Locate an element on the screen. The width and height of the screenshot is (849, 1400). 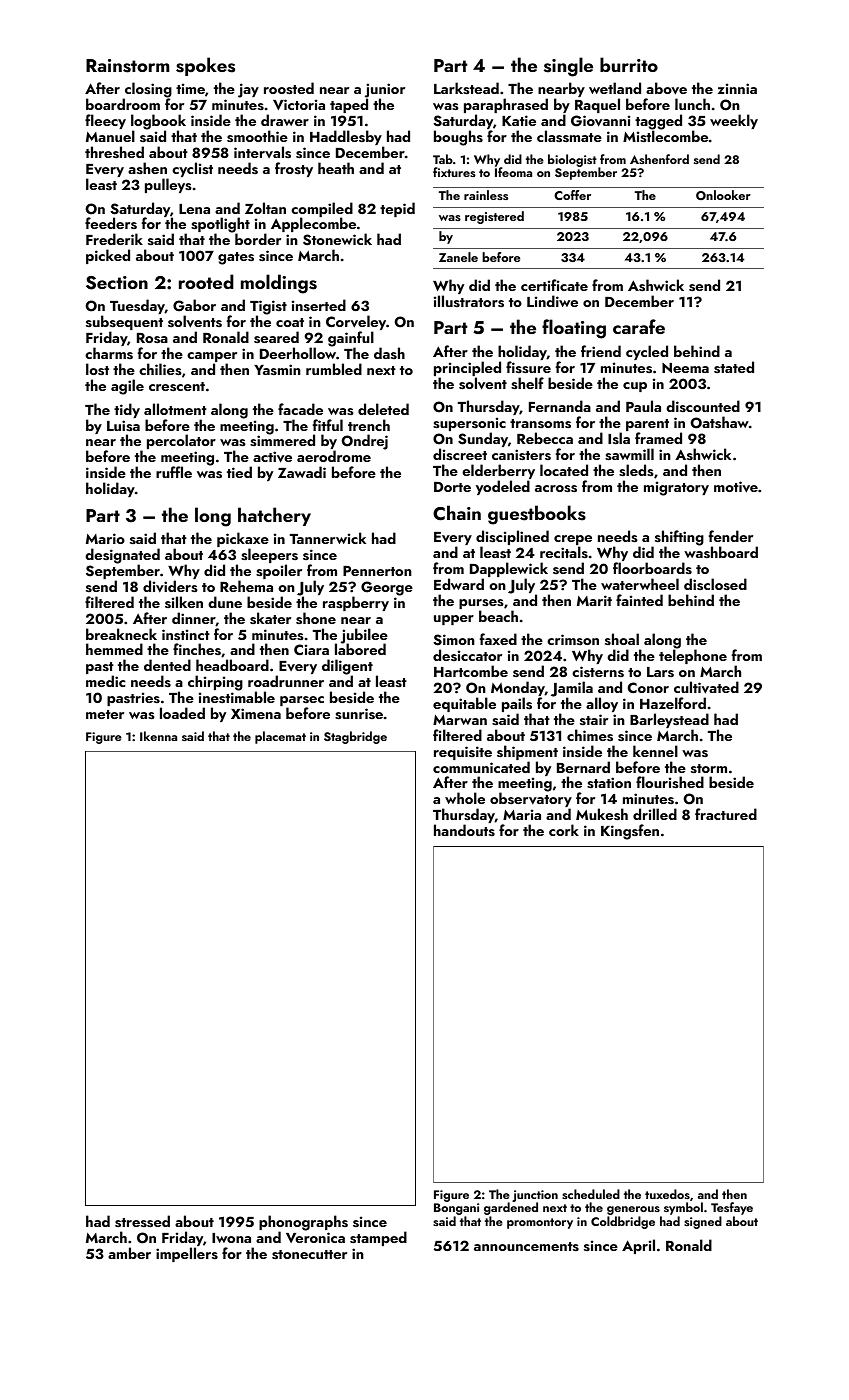
burrito is located at coordinates (629, 64).
